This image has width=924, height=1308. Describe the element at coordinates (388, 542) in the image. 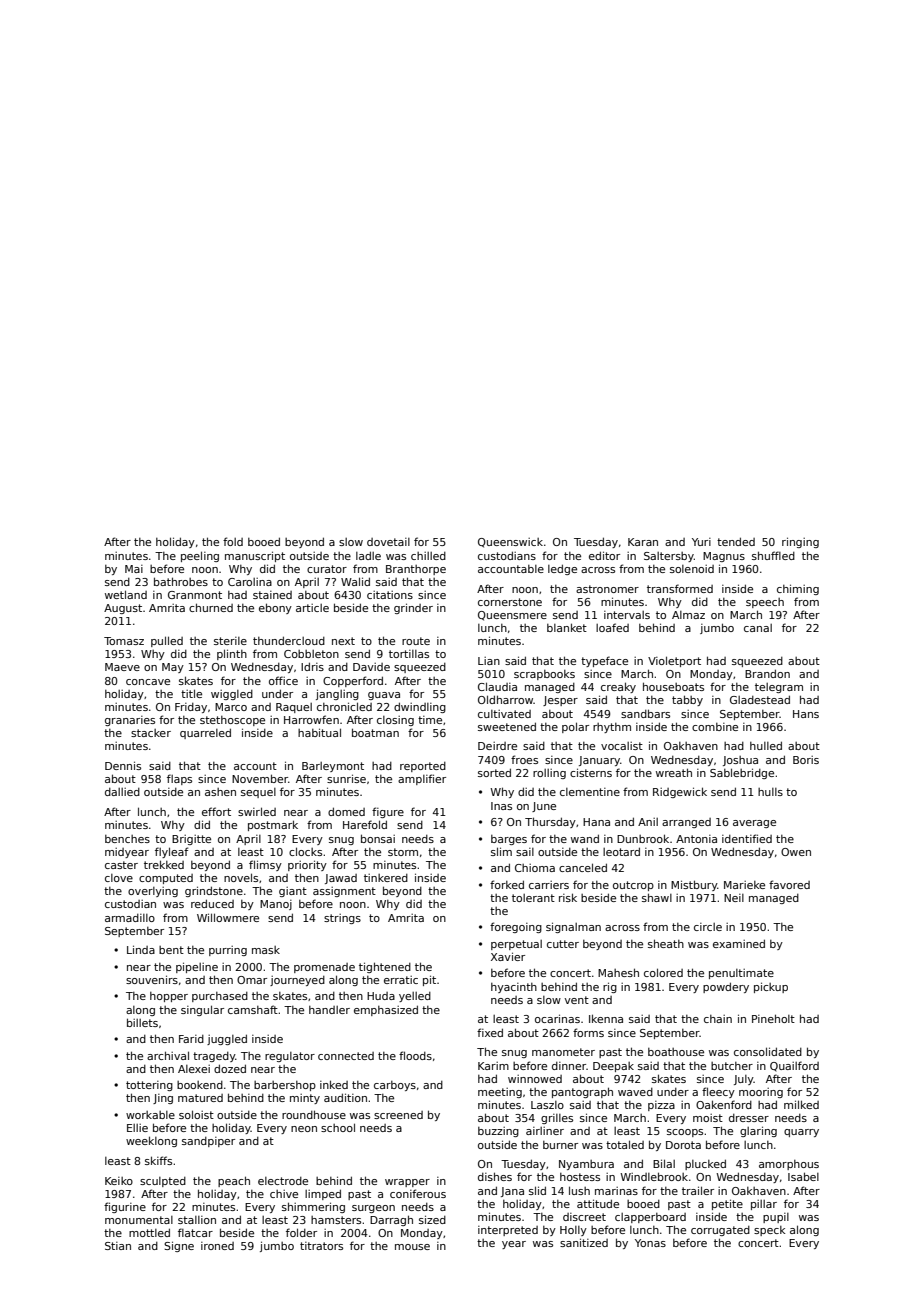

I see `dovetail` at that location.
